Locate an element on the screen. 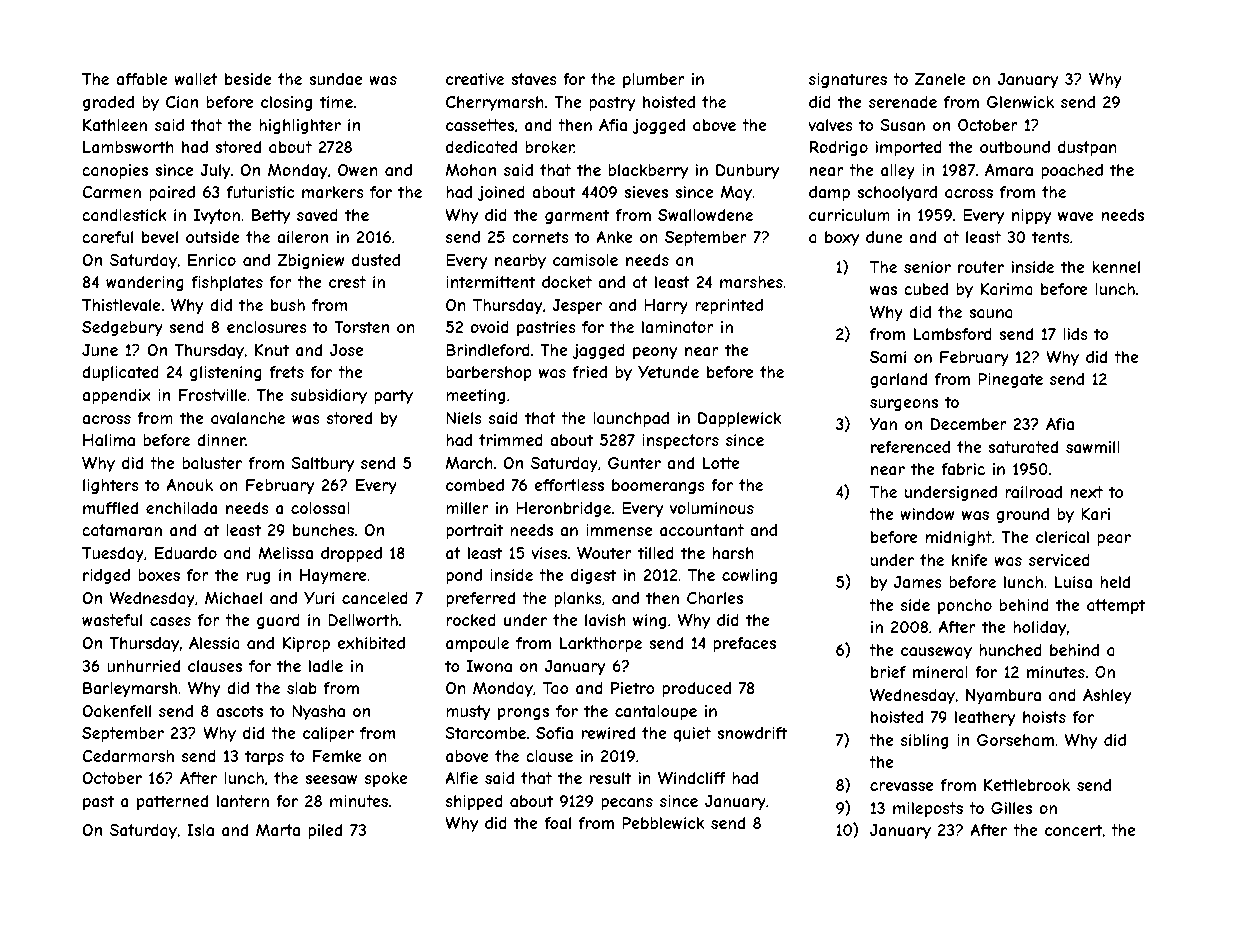 The height and width of the screenshot is (952, 1233). Sedgebury is located at coordinates (122, 328).
